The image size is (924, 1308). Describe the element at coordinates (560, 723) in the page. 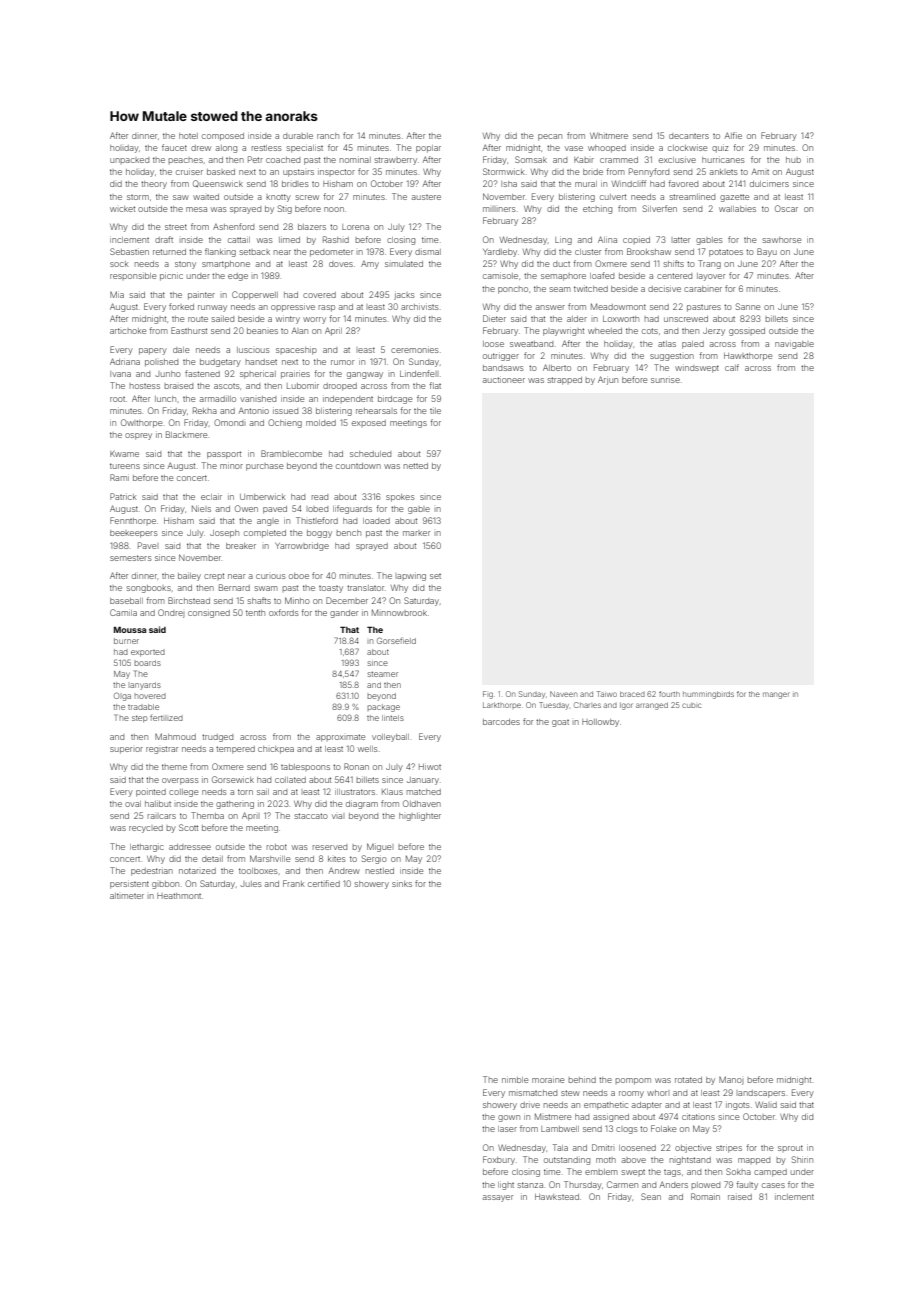

I see `goat` at that location.
